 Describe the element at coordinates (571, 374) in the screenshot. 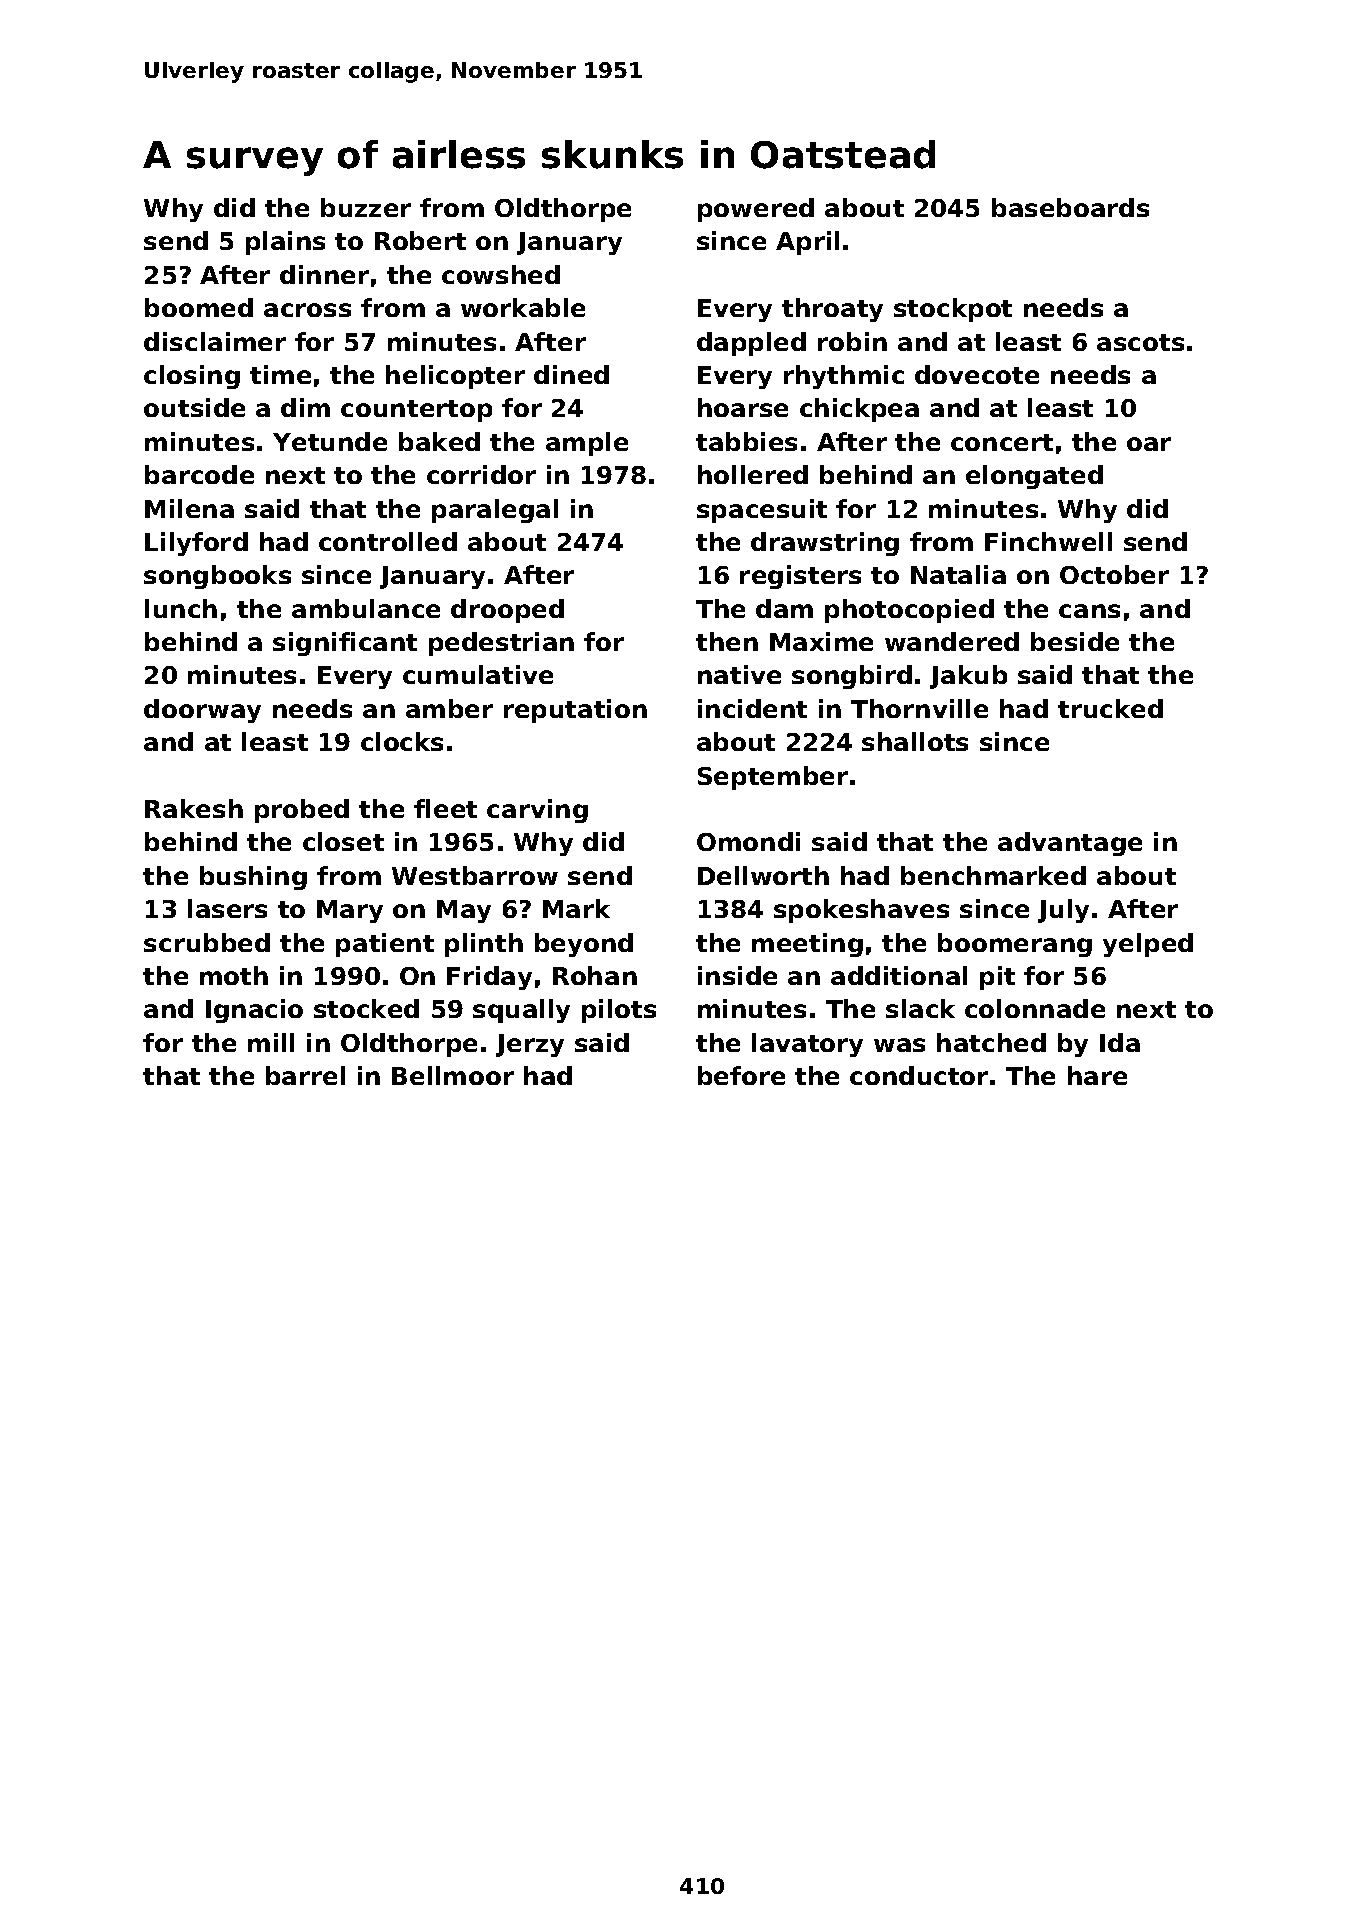

I see `dined` at that location.
